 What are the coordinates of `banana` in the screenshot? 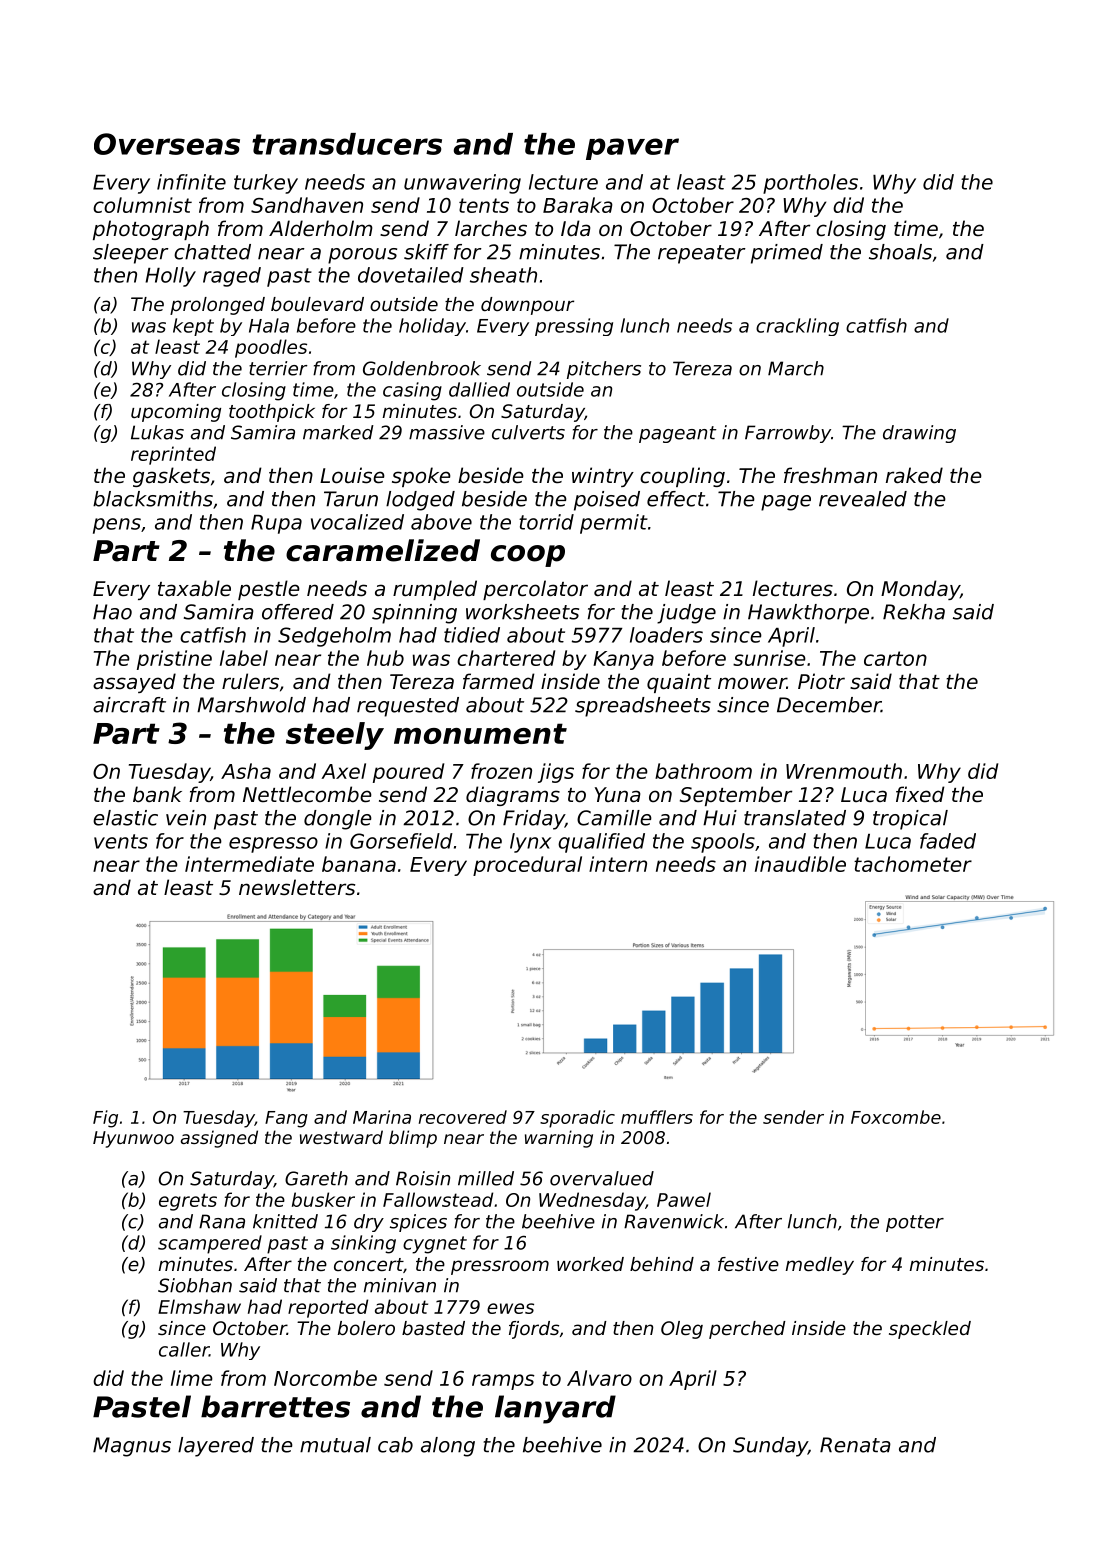 It's located at (359, 864).
